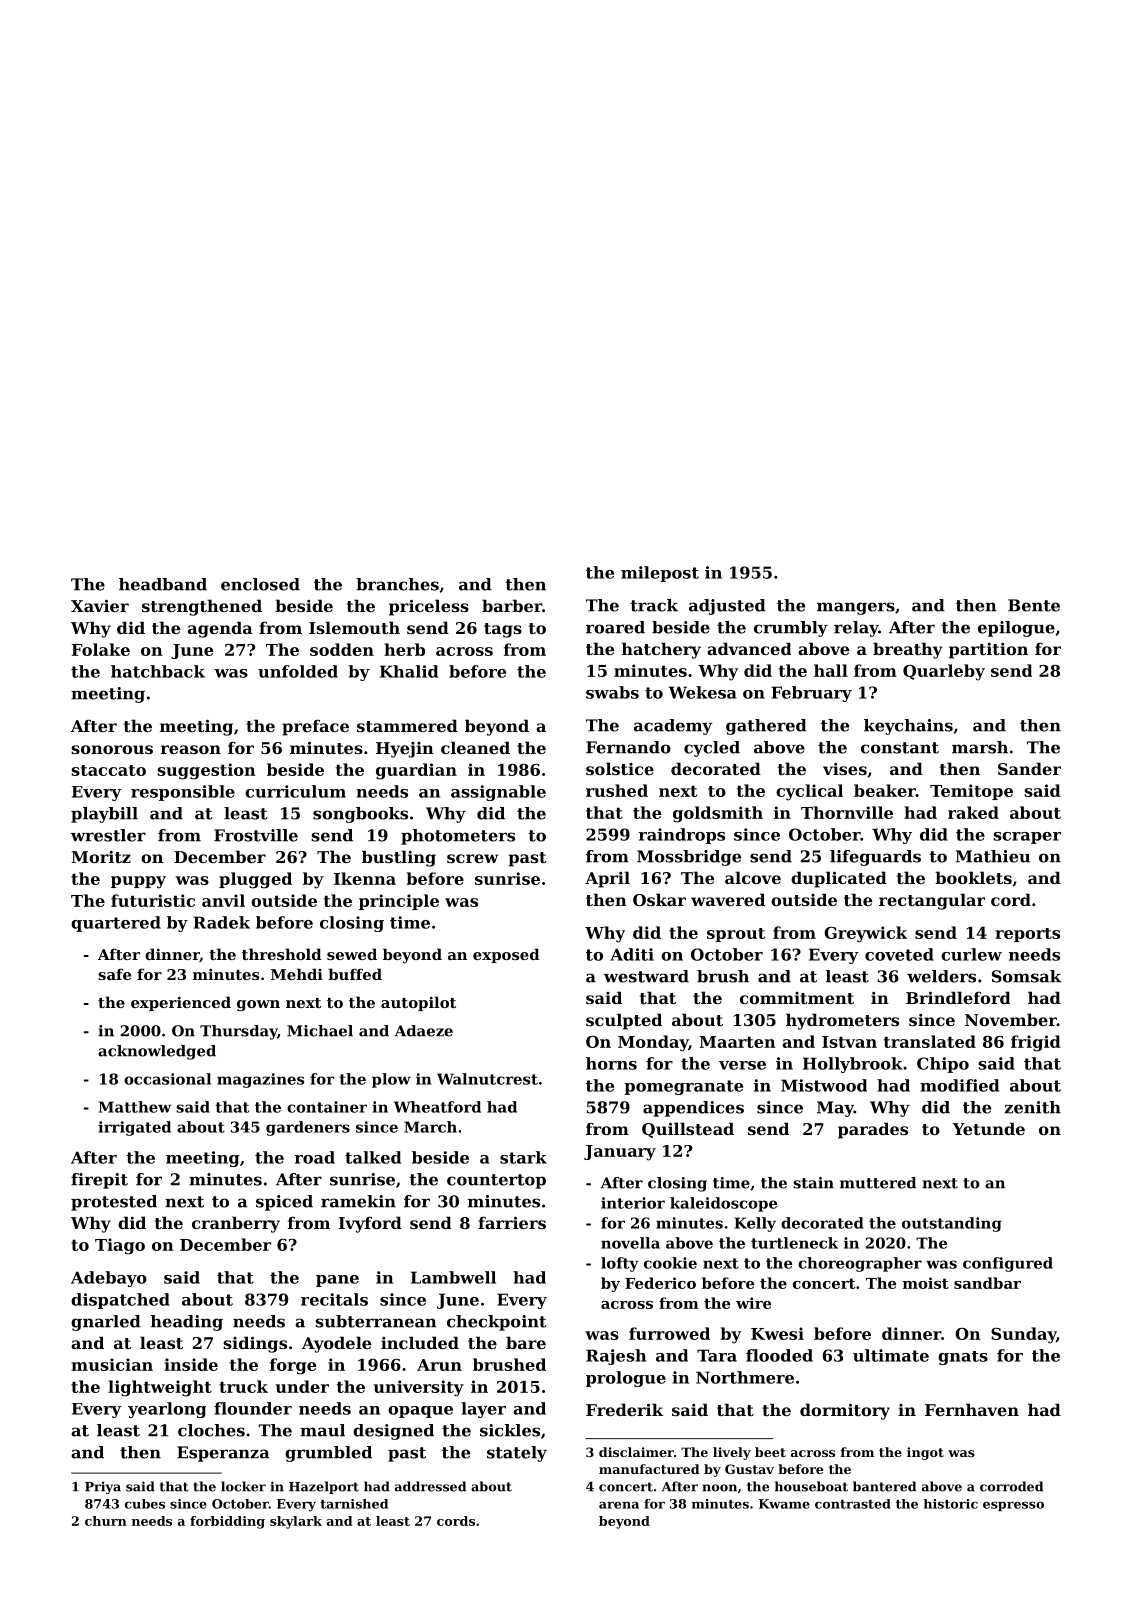 This page has height=1601, width=1132. What do you see at coordinates (653, 1043) in the page?
I see `Monday` at bounding box center [653, 1043].
